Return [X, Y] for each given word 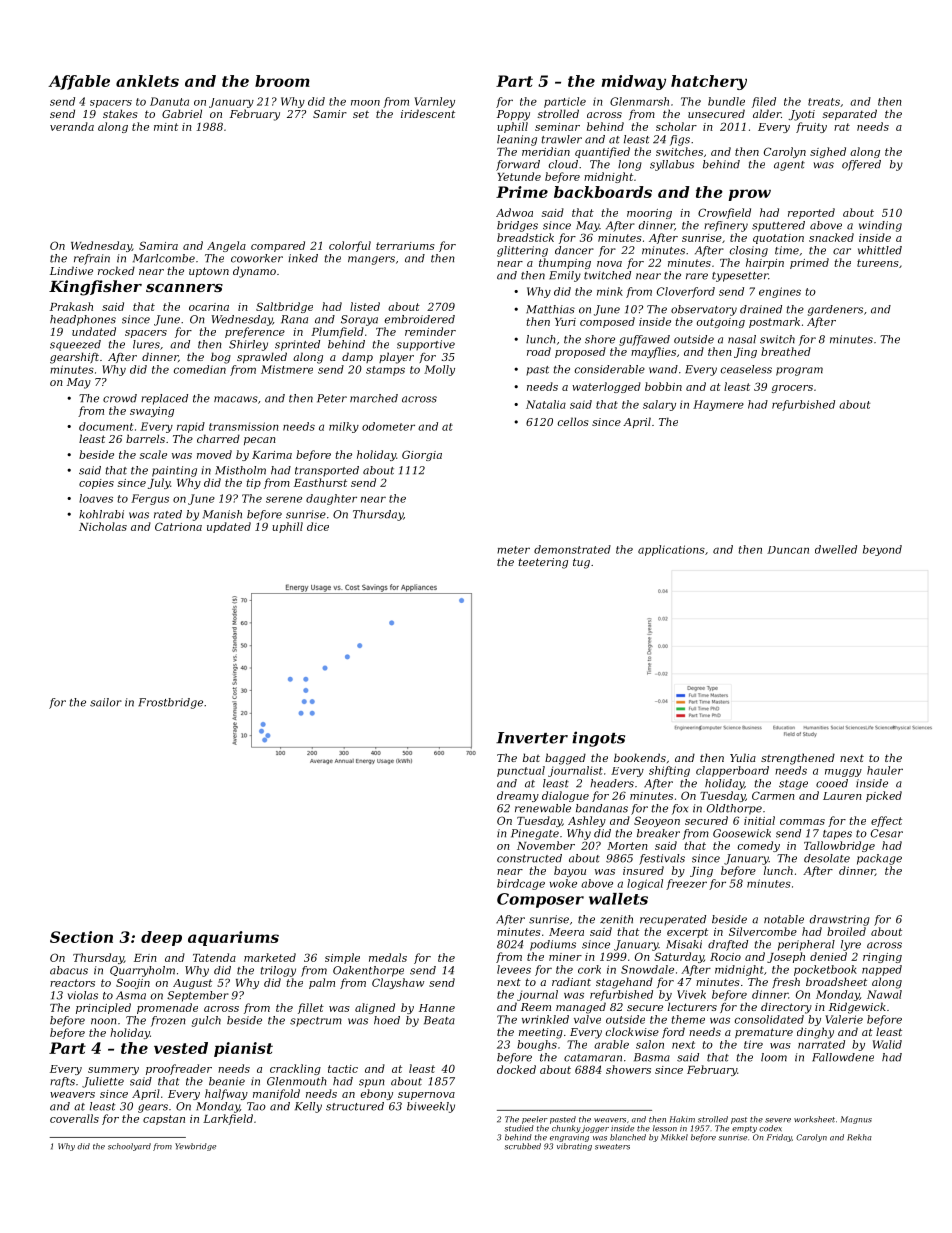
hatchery [709, 82]
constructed [529, 858]
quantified [602, 152]
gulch [206, 1021]
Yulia [743, 757]
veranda [72, 126]
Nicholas [103, 526]
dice [318, 526]
